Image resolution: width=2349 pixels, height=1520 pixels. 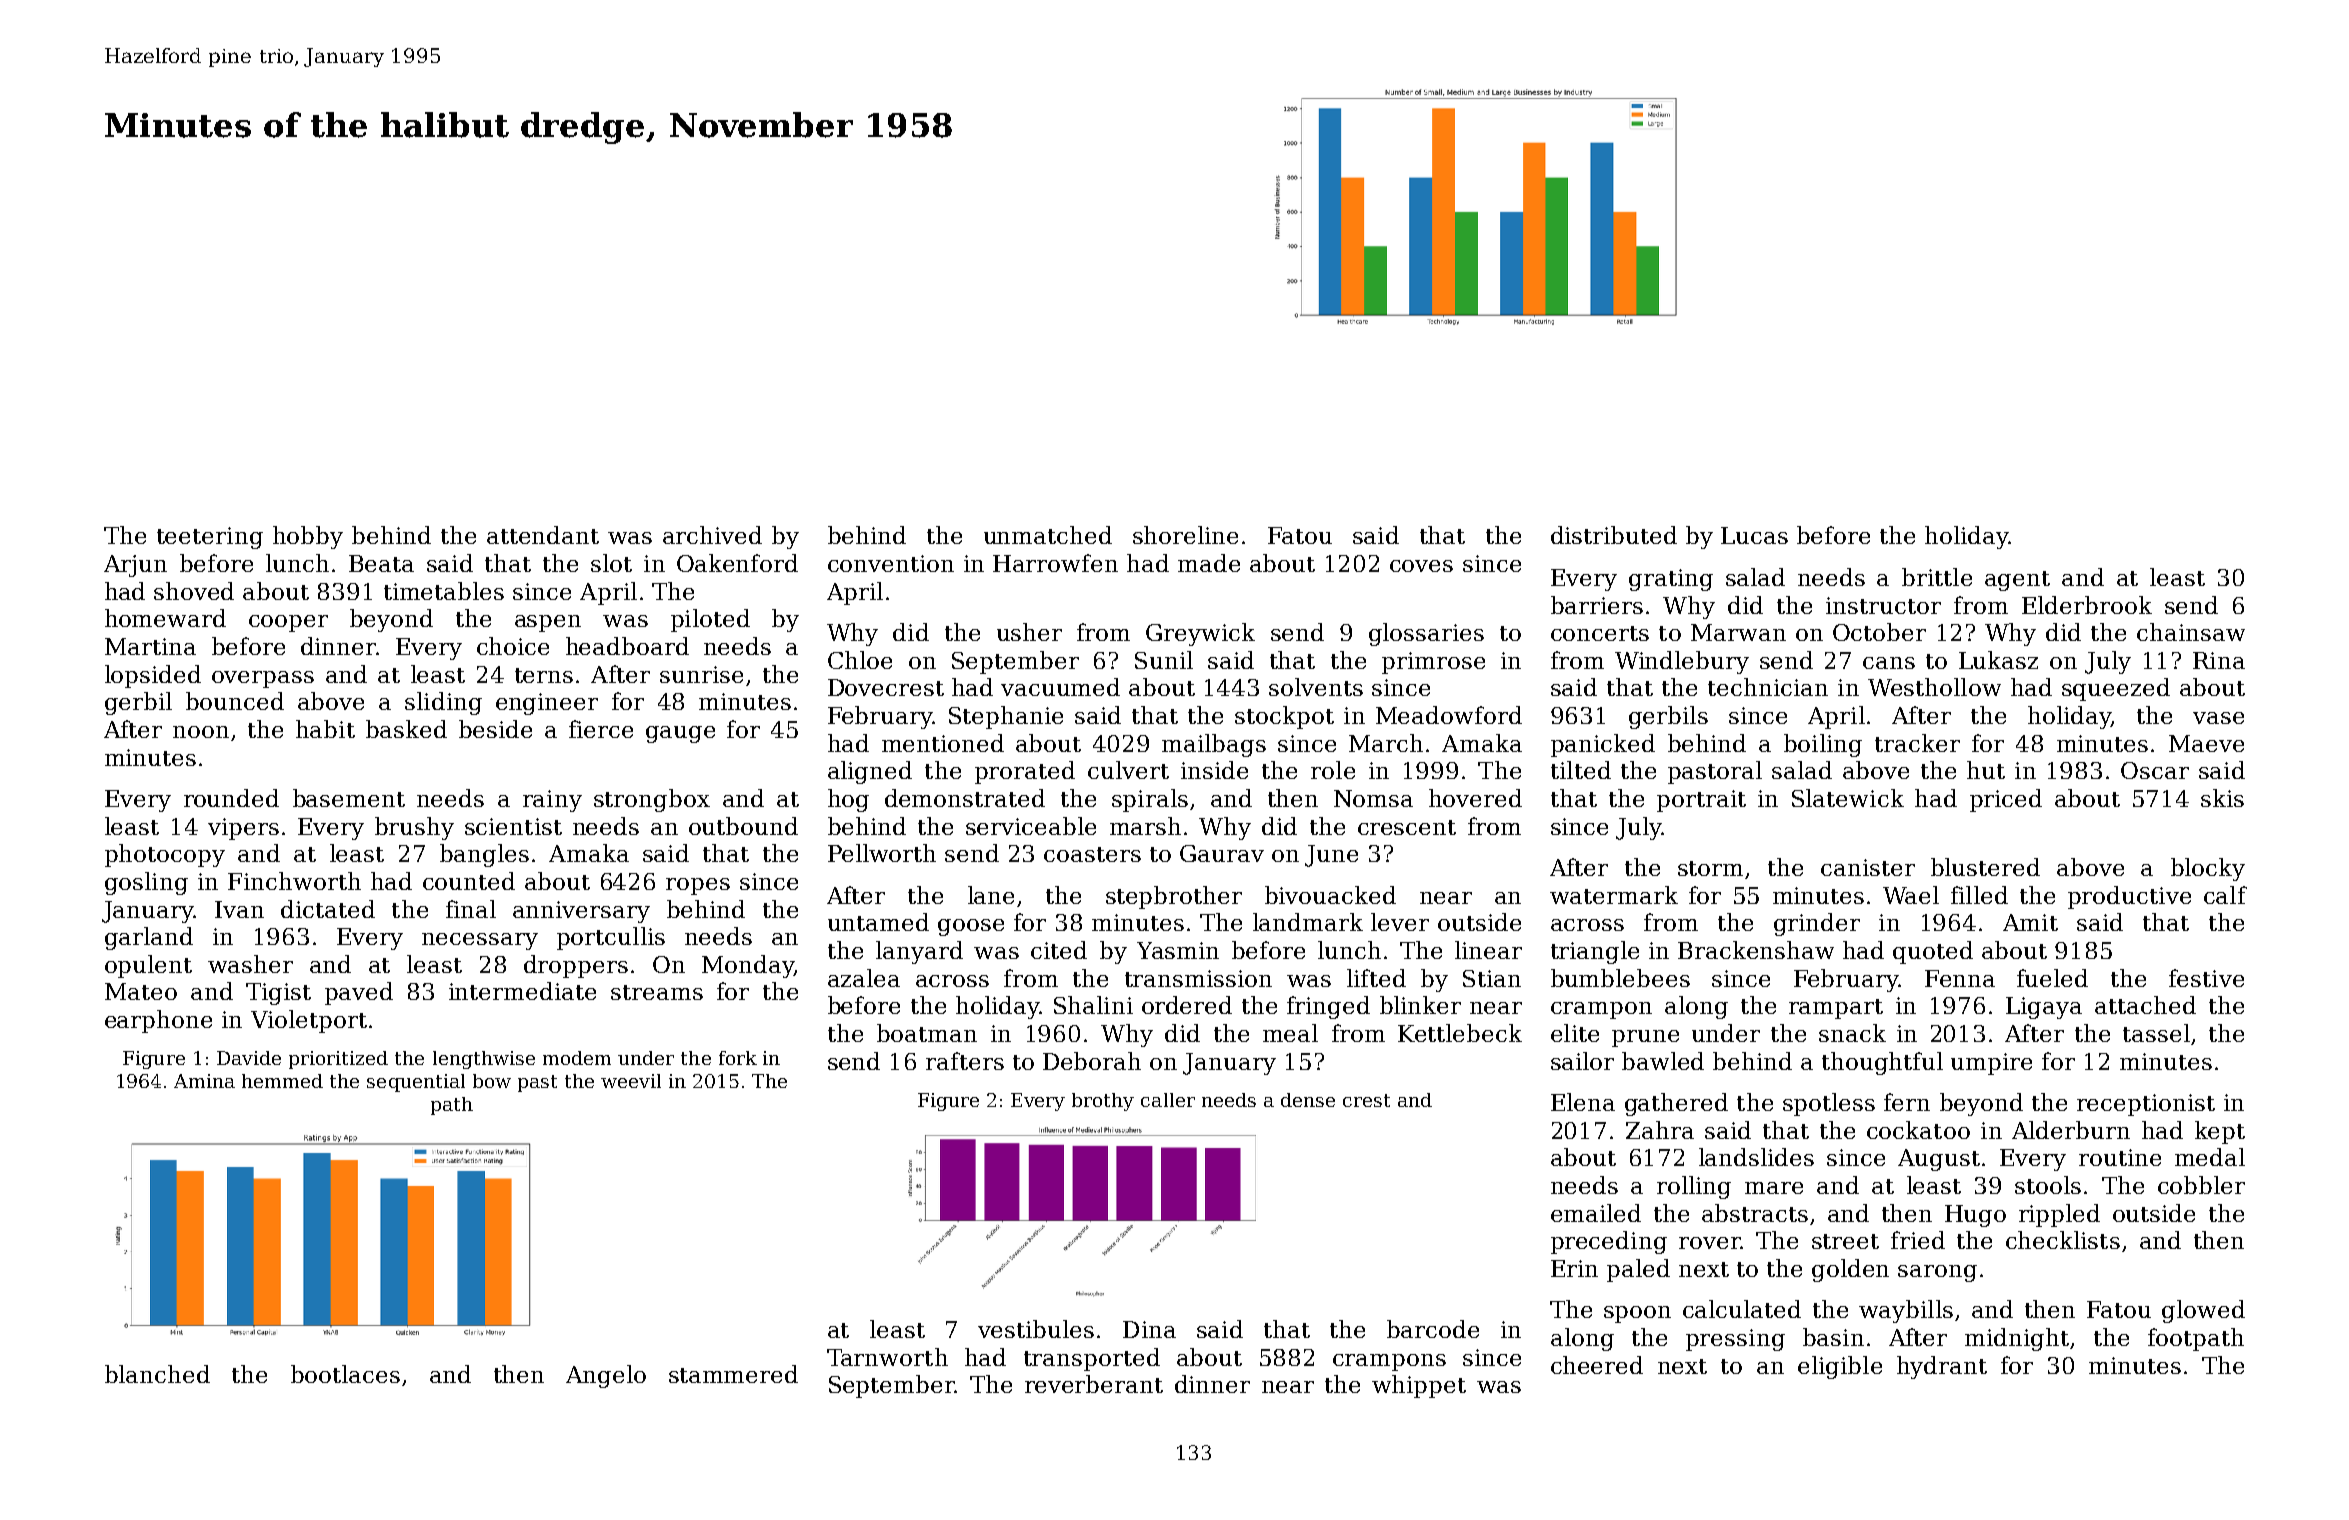 I want to click on Lucas, so click(x=1754, y=535).
